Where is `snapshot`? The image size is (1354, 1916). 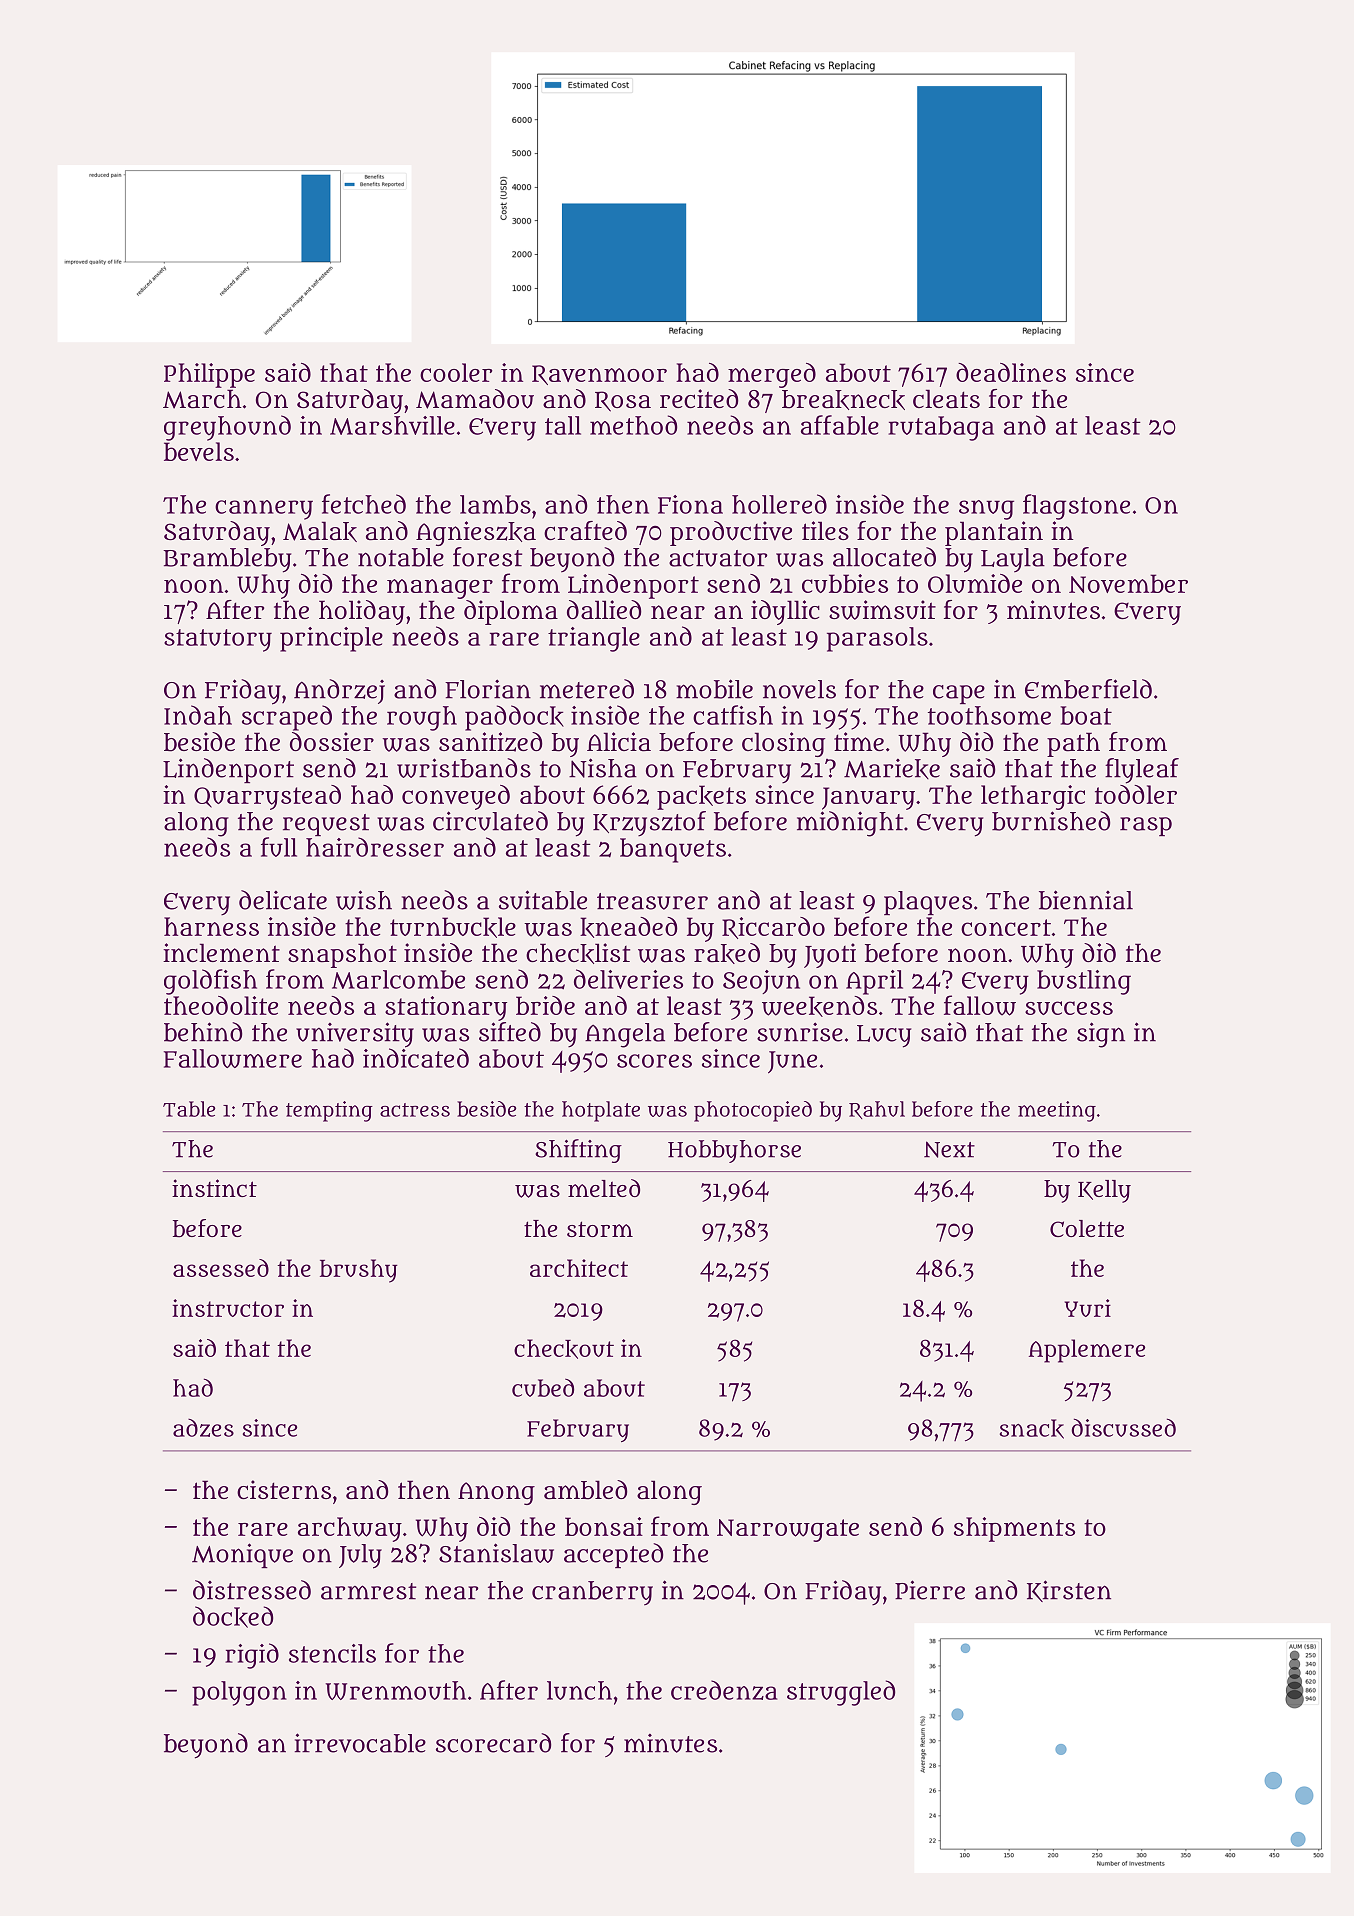
snapshot is located at coordinates (342, 955).
